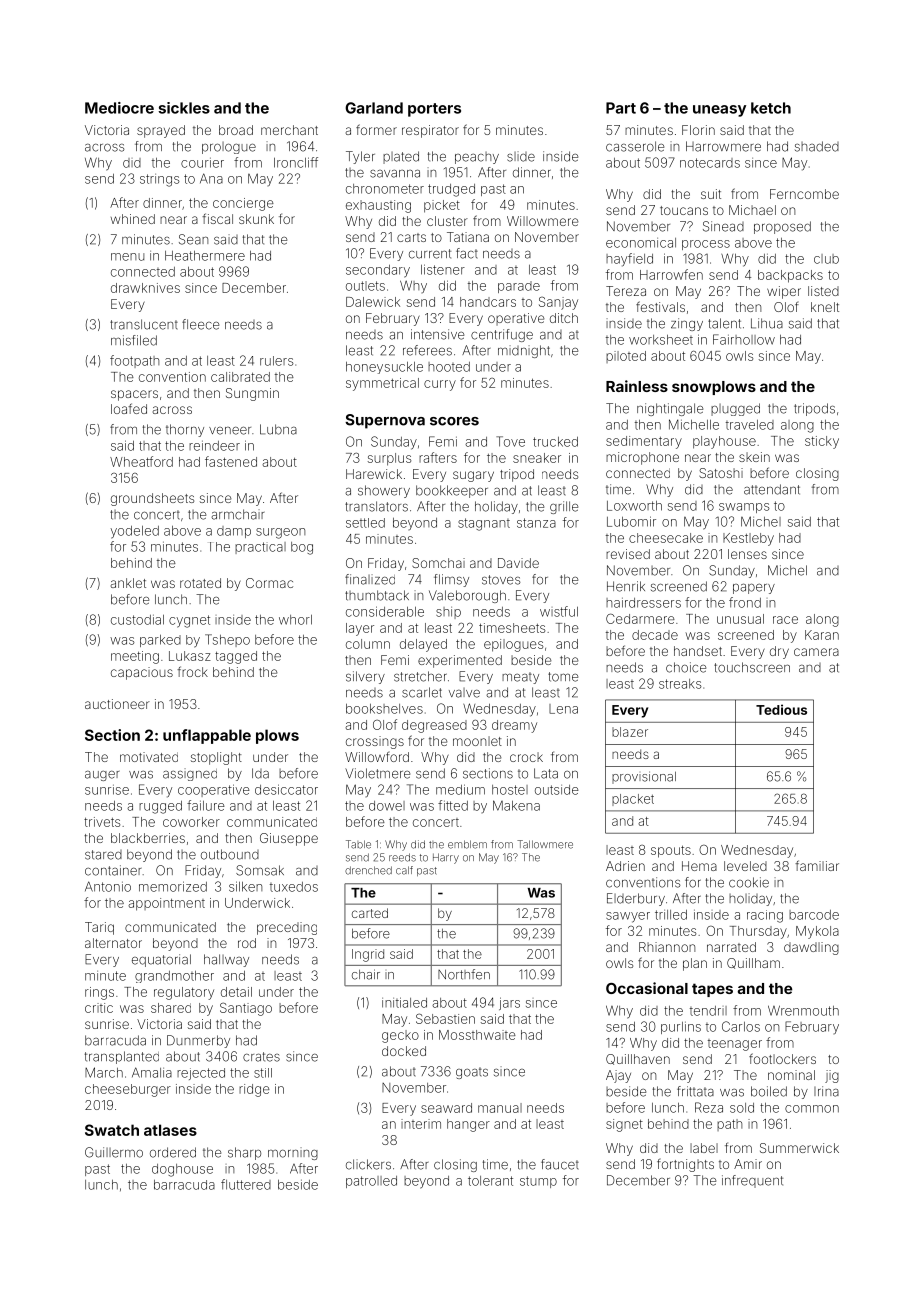 The image size is (924, 1308). Describe the element at coordinates (245, 886) in the image. I see `silken` at that location.
